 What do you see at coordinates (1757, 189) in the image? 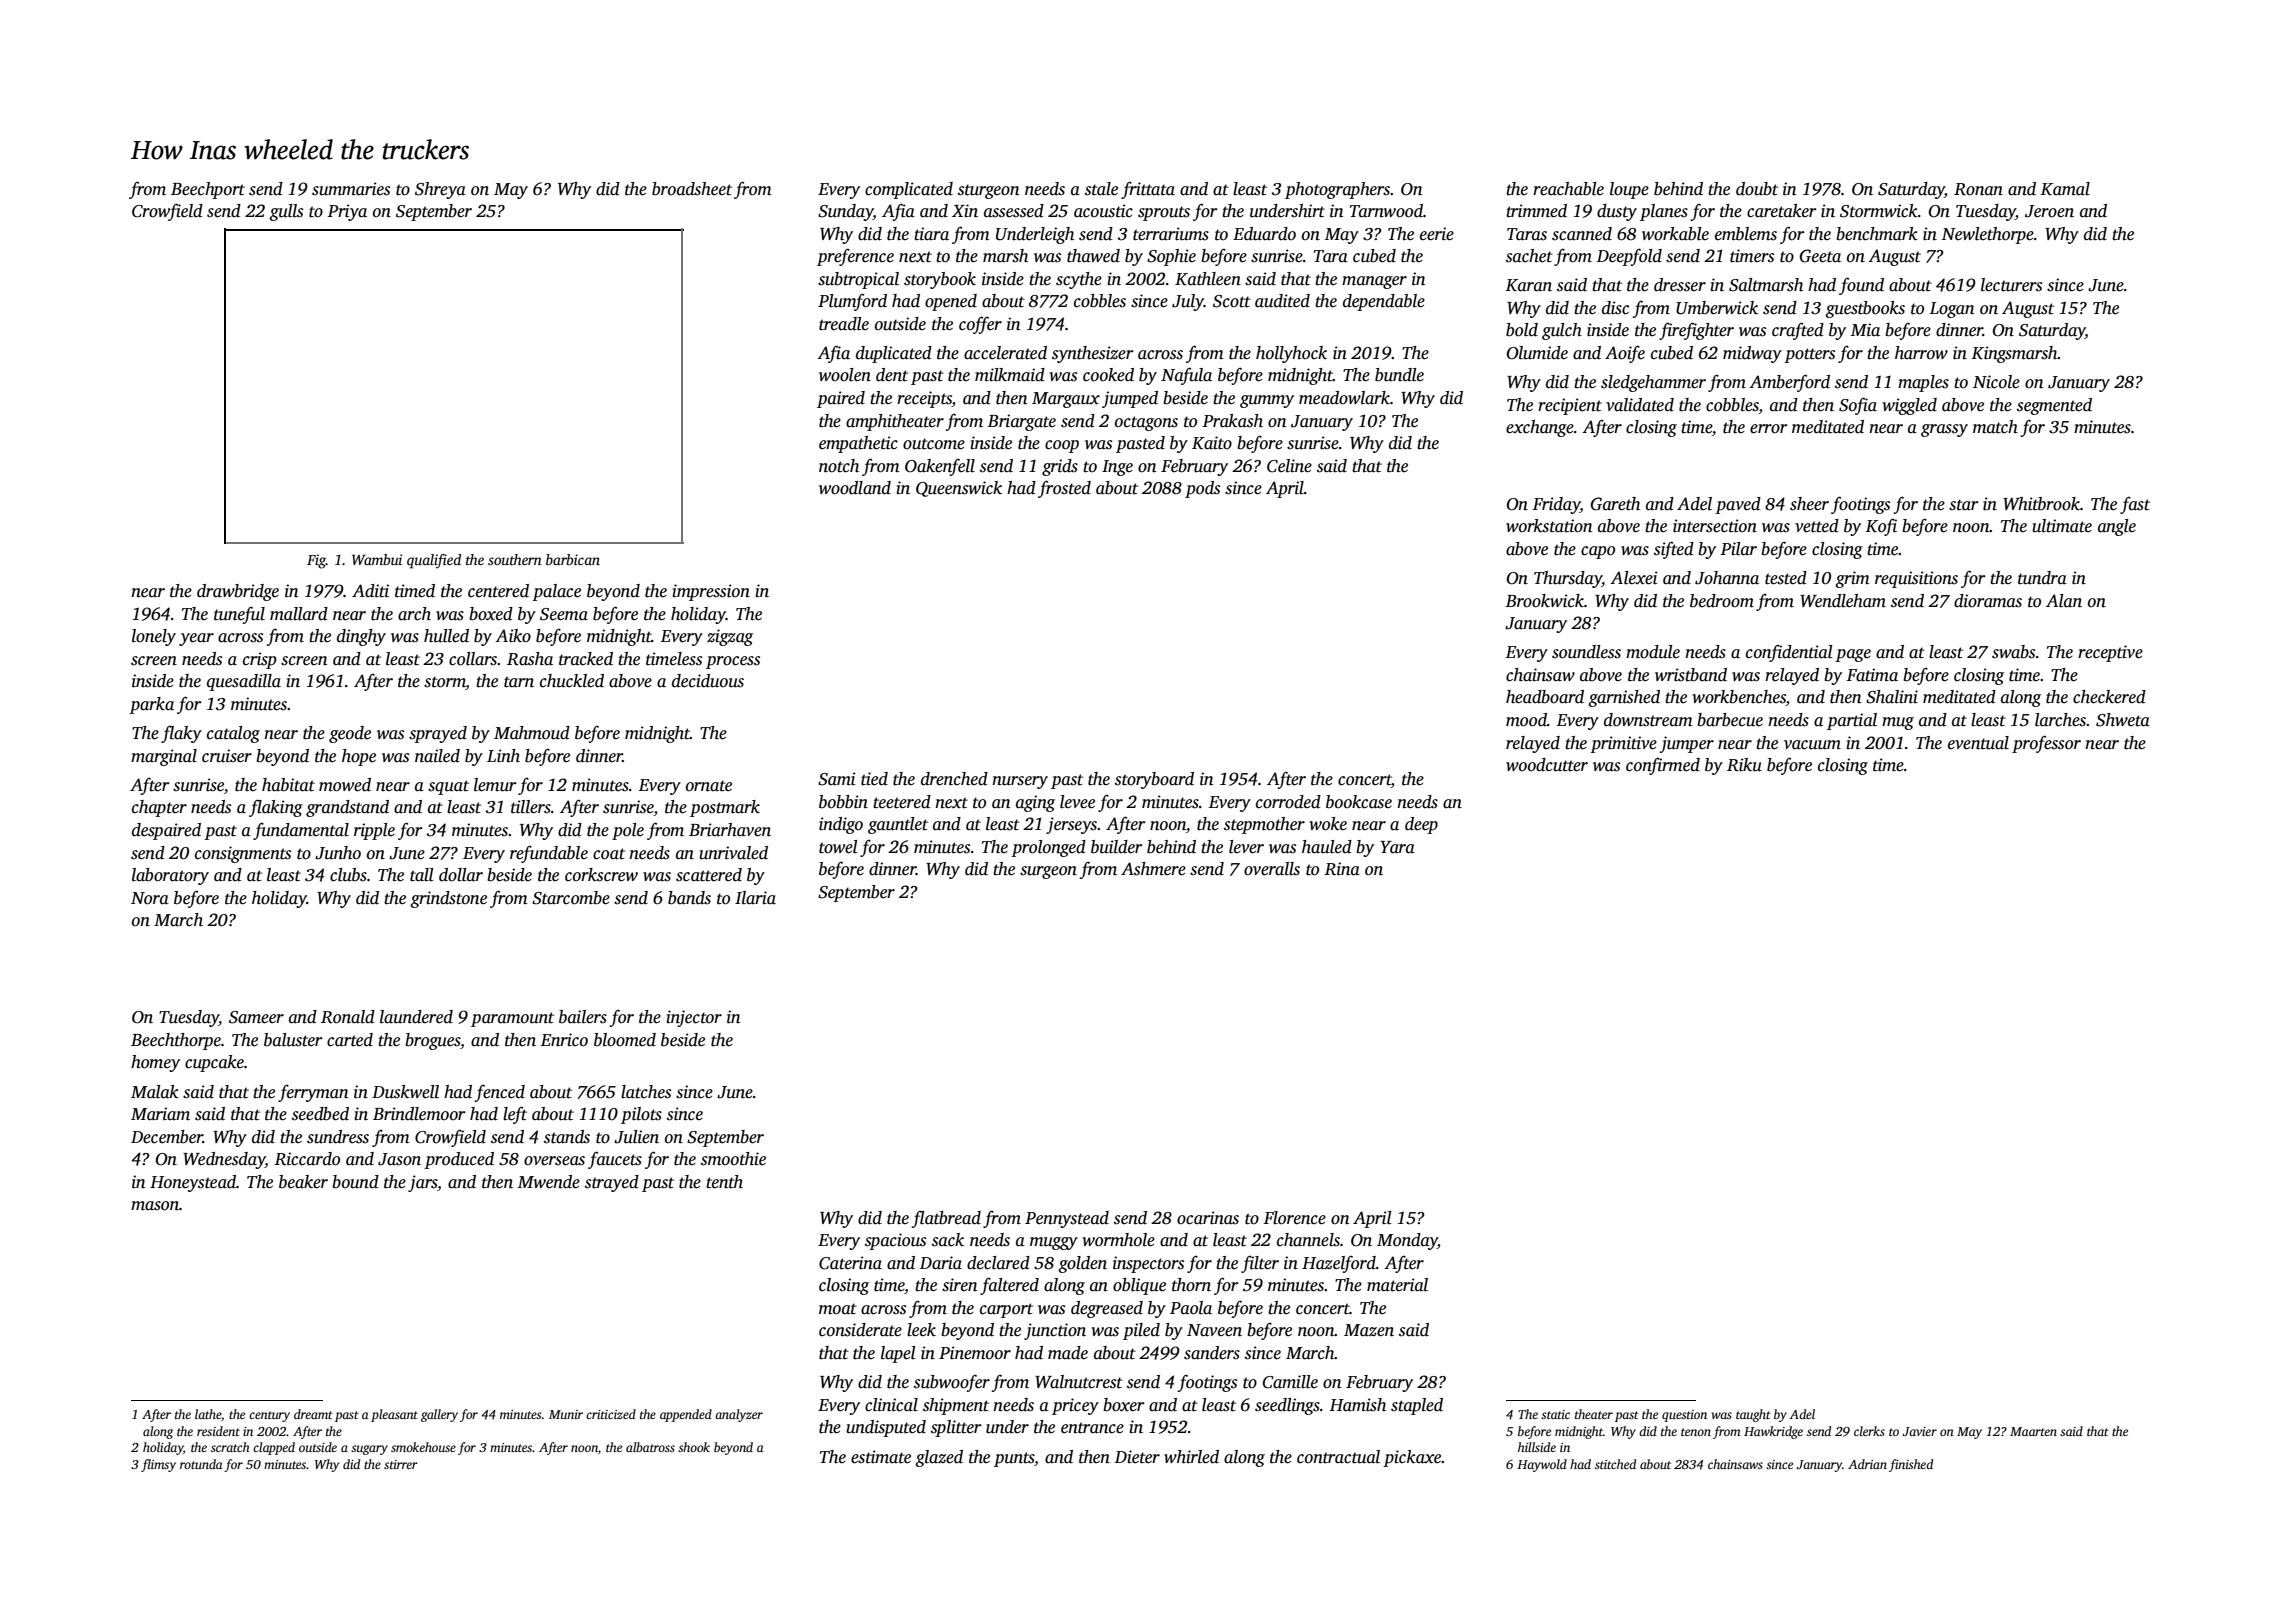
I see `doubt` at bounding box center [1757, 189].
